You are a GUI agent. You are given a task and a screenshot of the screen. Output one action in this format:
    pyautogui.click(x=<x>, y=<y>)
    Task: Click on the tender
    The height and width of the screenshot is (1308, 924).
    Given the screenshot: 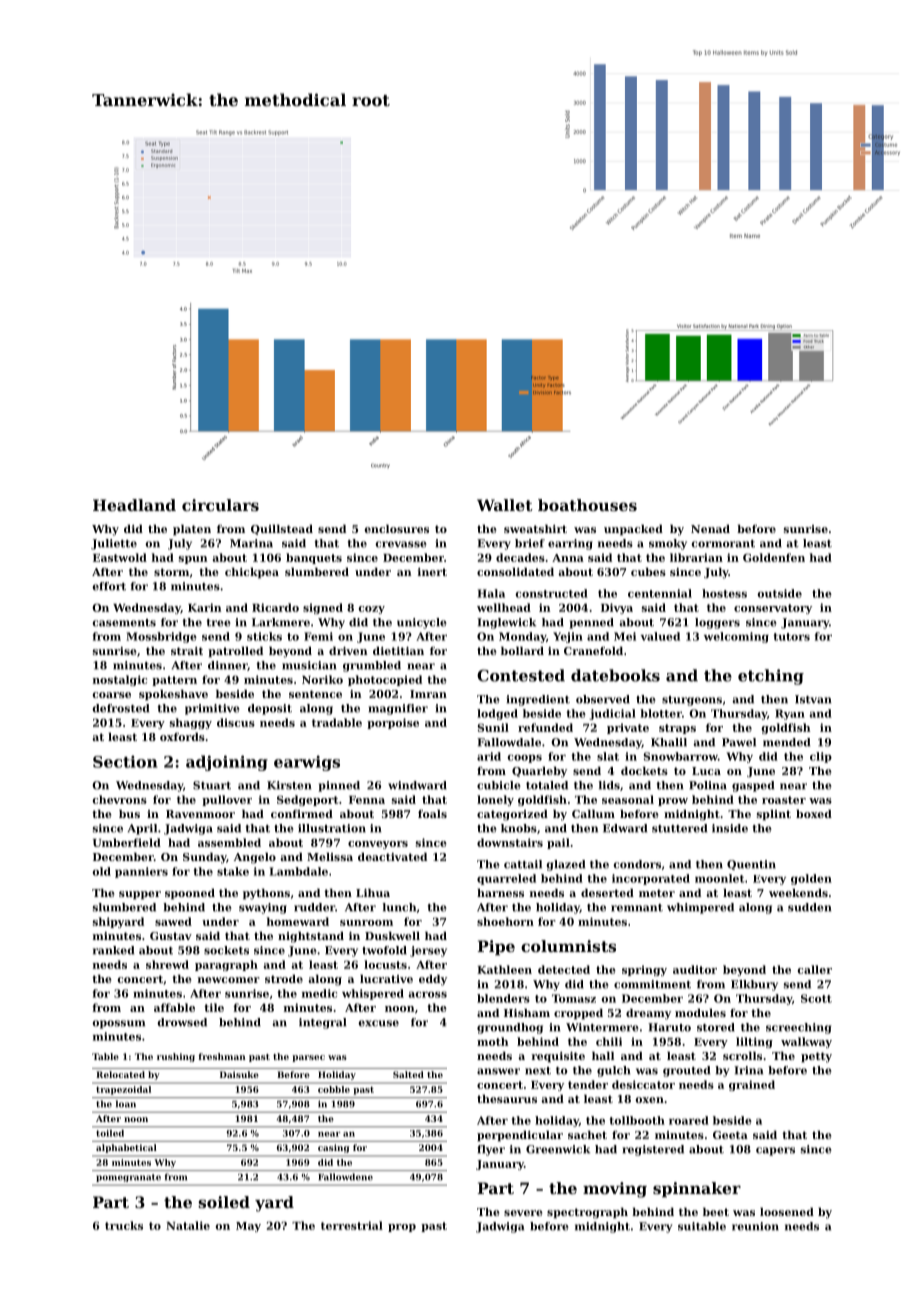 What is the action you would take?
    pyautogui.click(x=588, y=1084)
